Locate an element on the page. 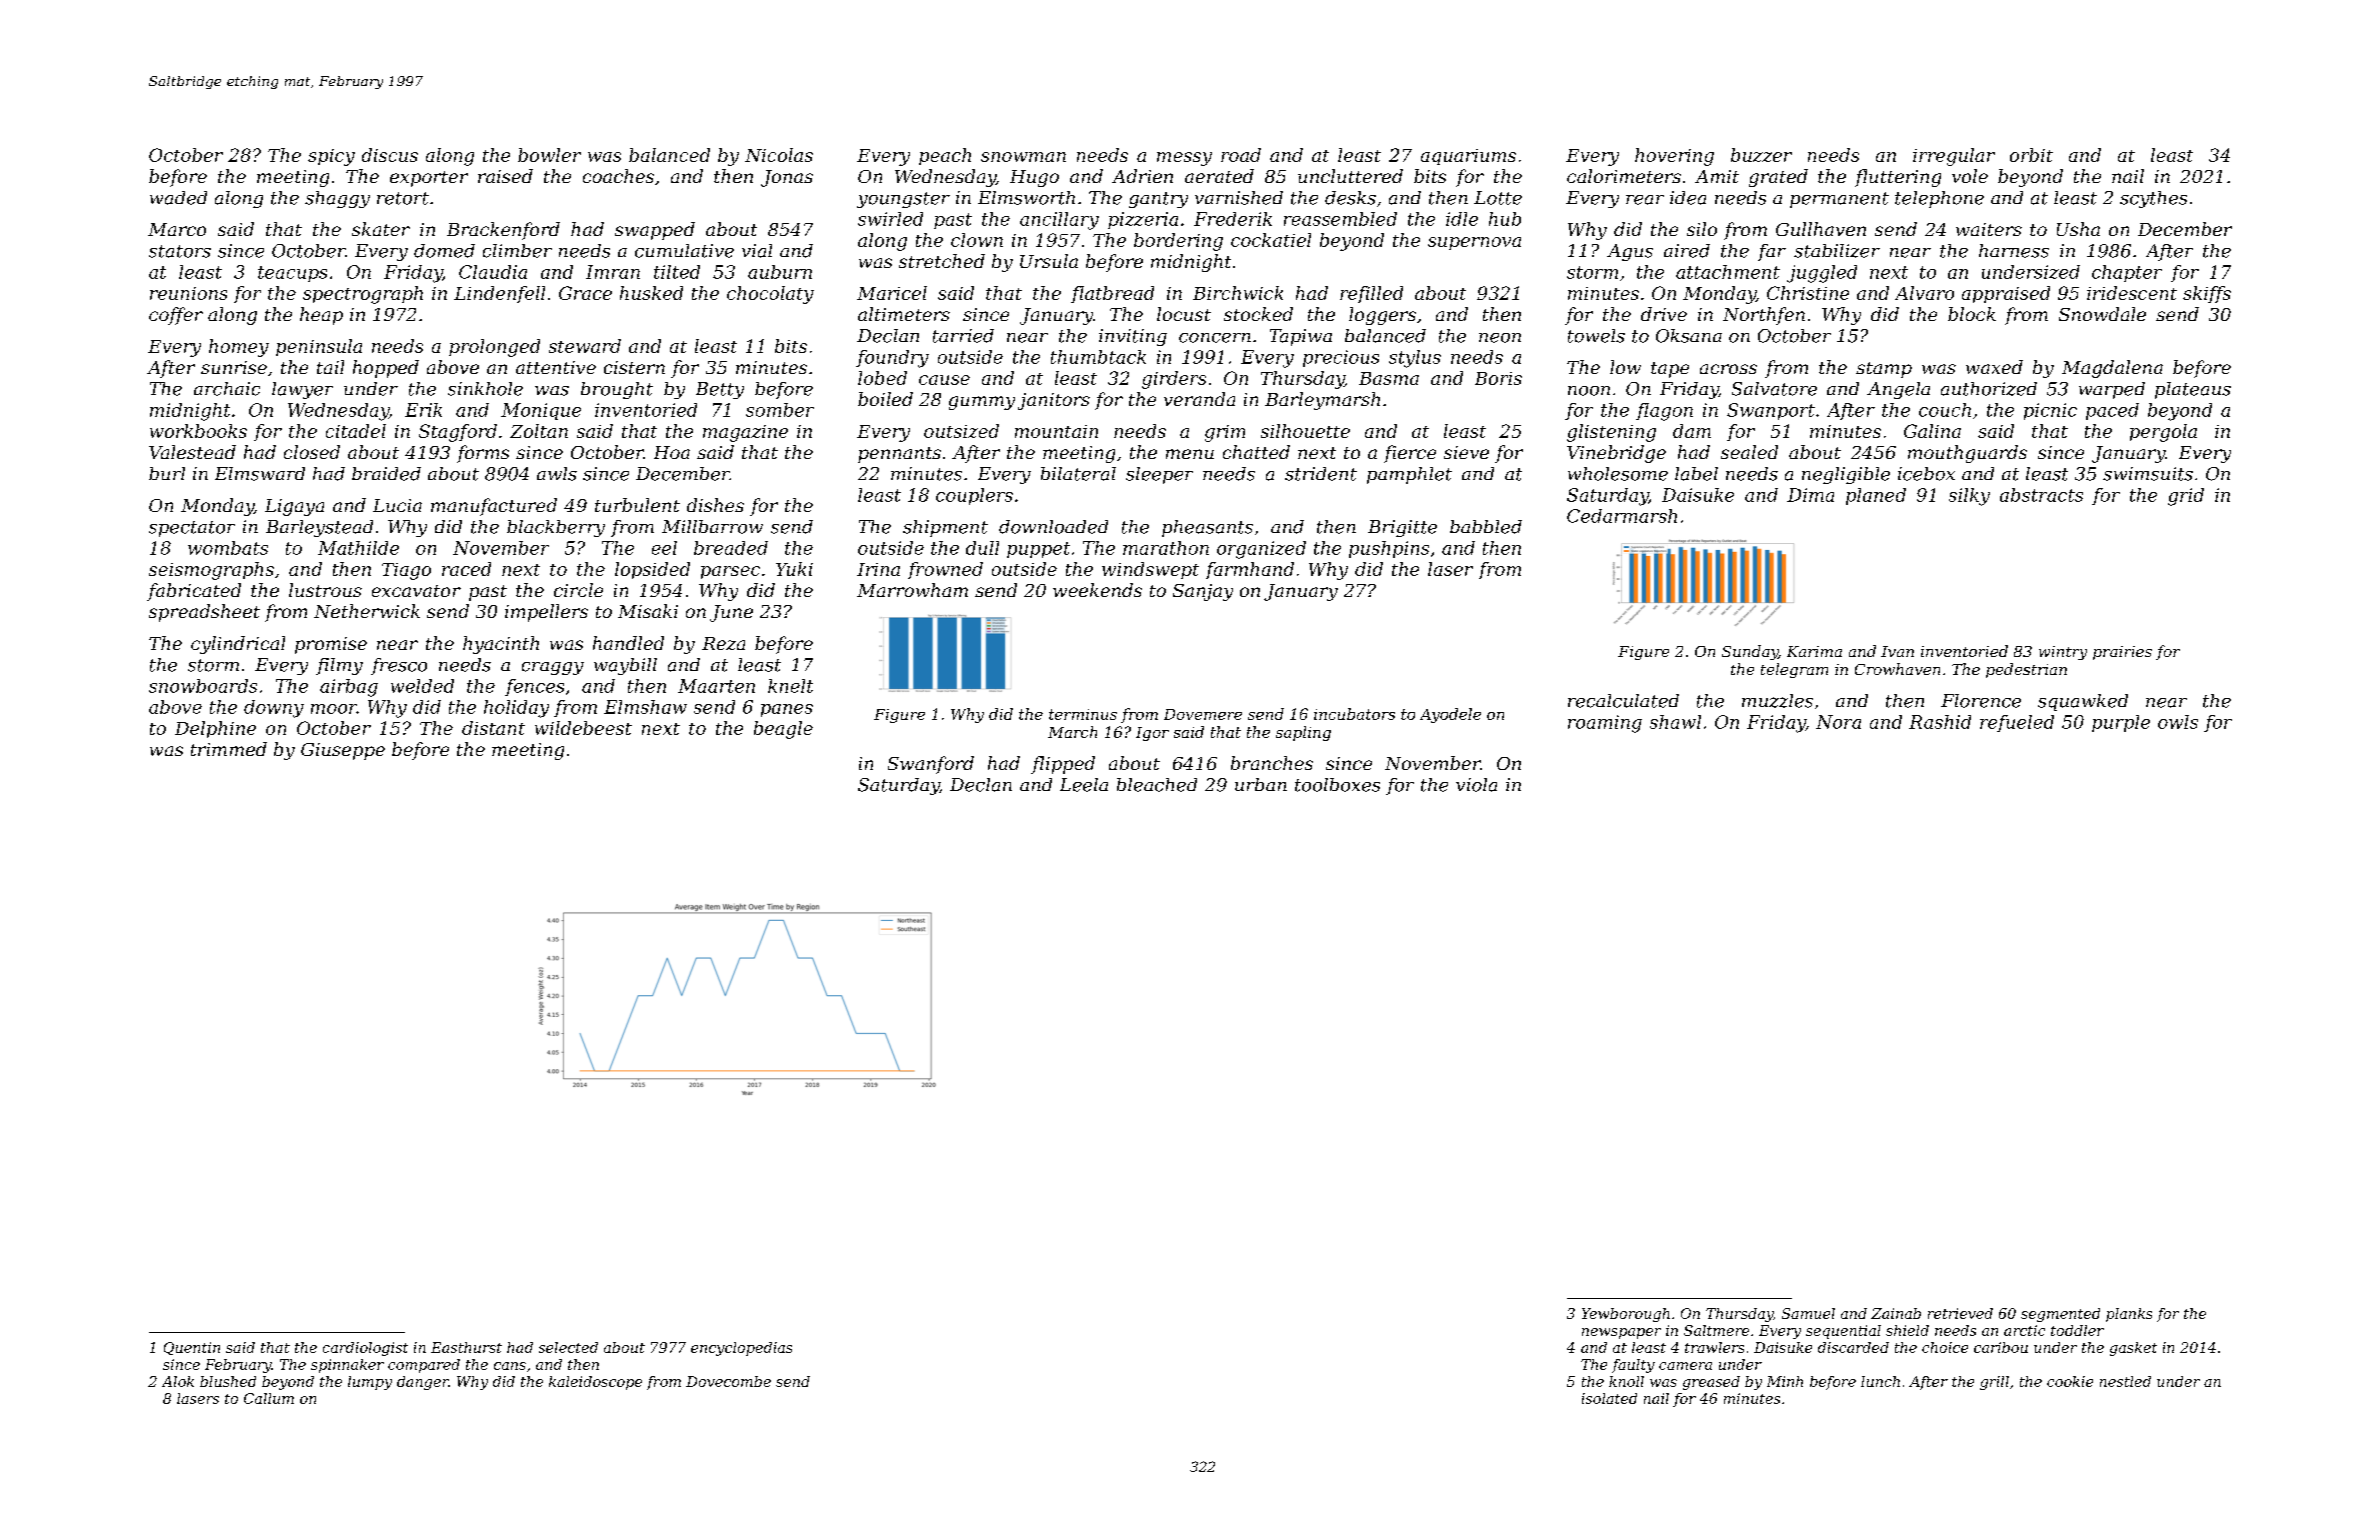  Karima is located at coordinates (1814, 651).
